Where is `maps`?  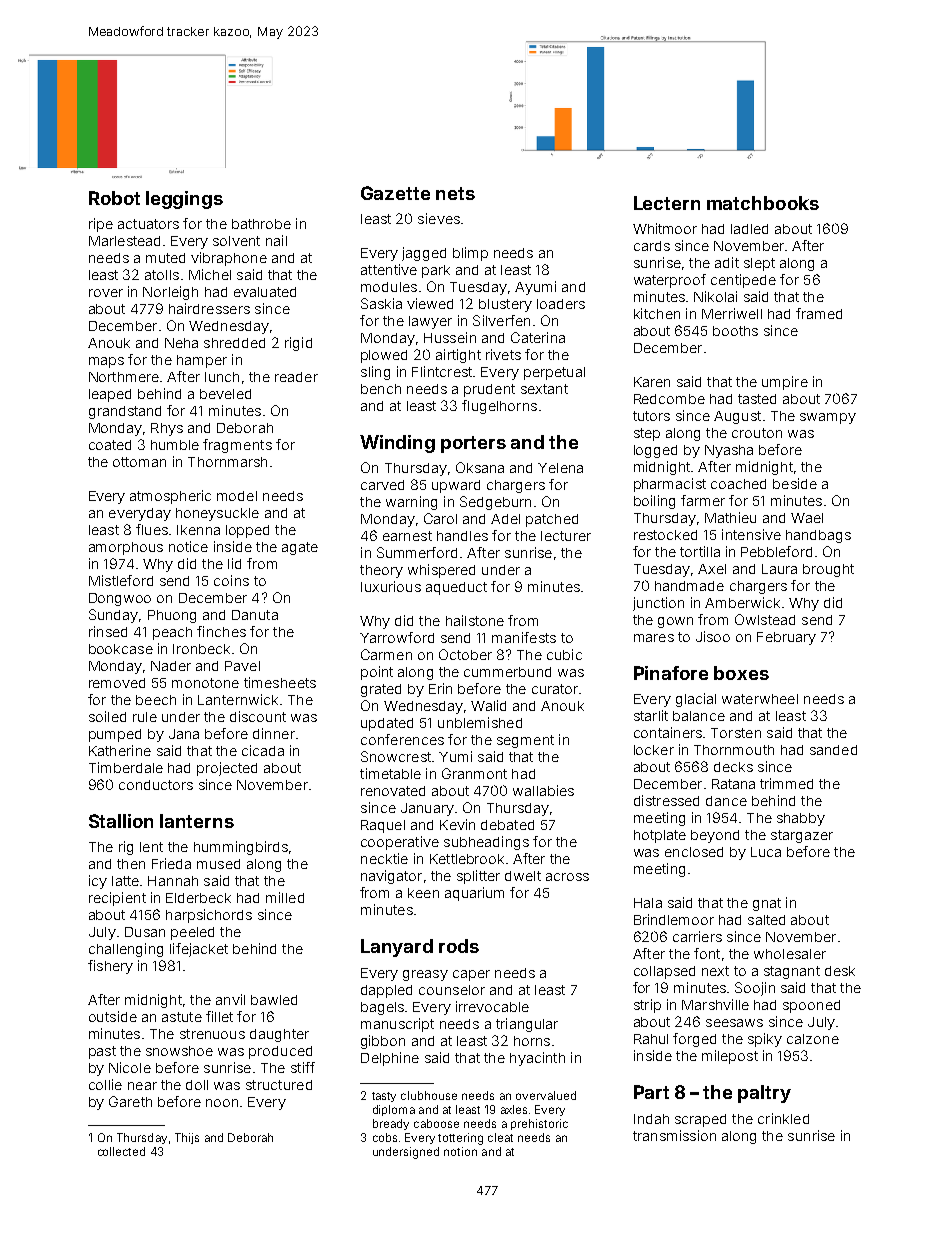
maps is located at coordinates (106, 362).
